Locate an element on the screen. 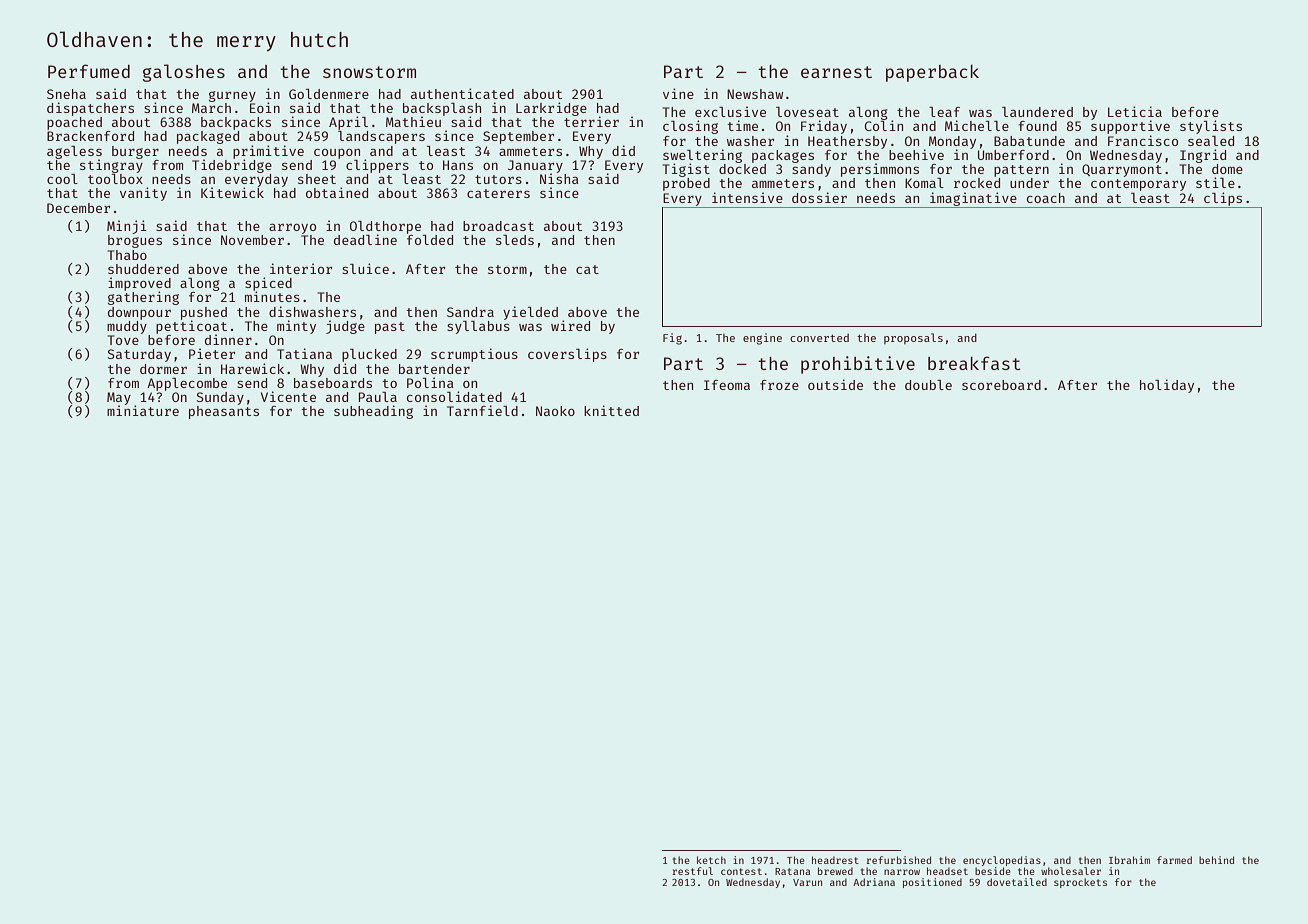 The width and height of the screenshot is (1308, 924). headrest is located at coordinates (835, 860).
